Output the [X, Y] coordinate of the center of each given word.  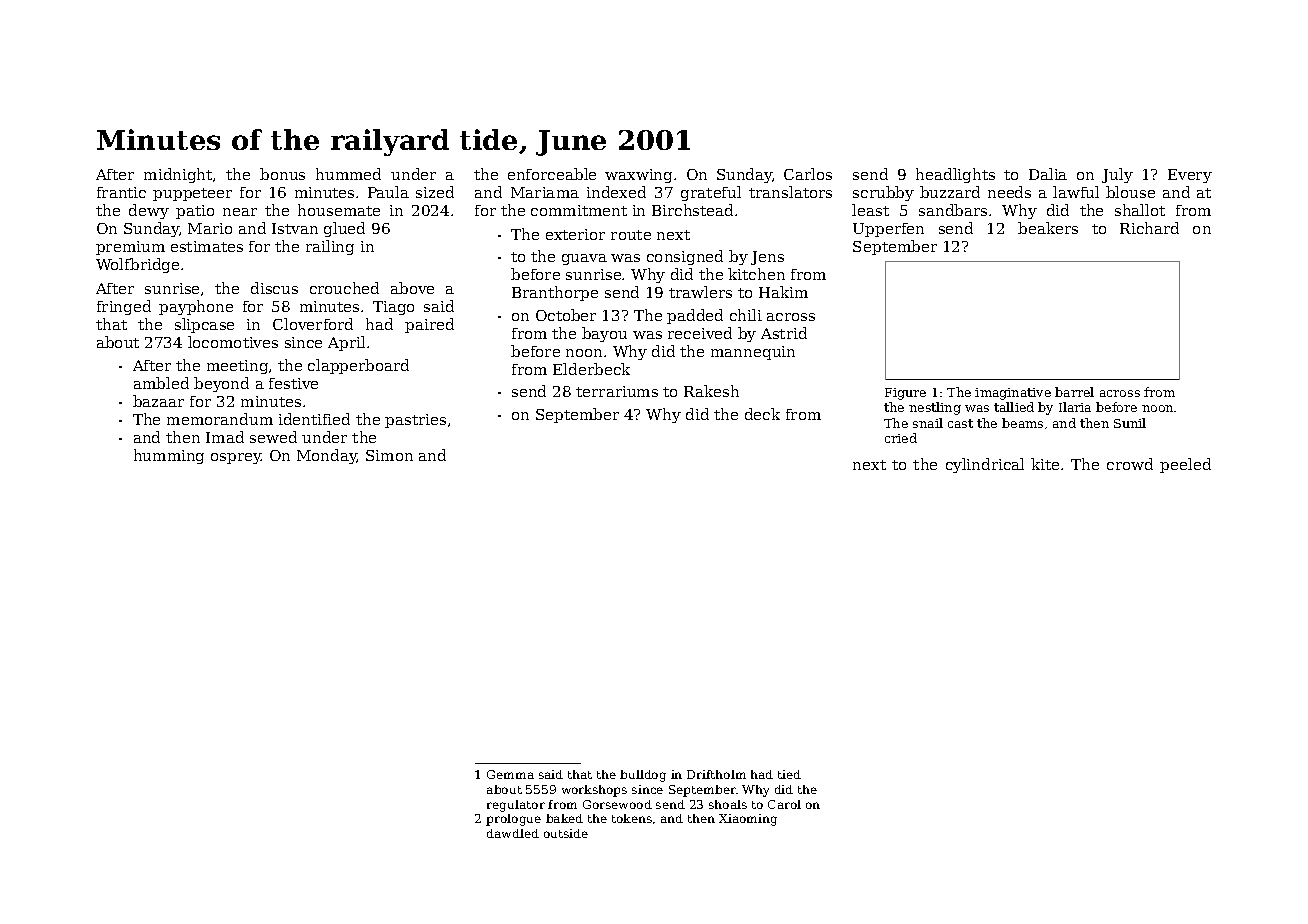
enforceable [552, 174]
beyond [221, 384]
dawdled [513, 833]
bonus [282, 174]
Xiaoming [748, 820]
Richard [1149, 228]
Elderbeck [591, 369]
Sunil [1130, 423]
